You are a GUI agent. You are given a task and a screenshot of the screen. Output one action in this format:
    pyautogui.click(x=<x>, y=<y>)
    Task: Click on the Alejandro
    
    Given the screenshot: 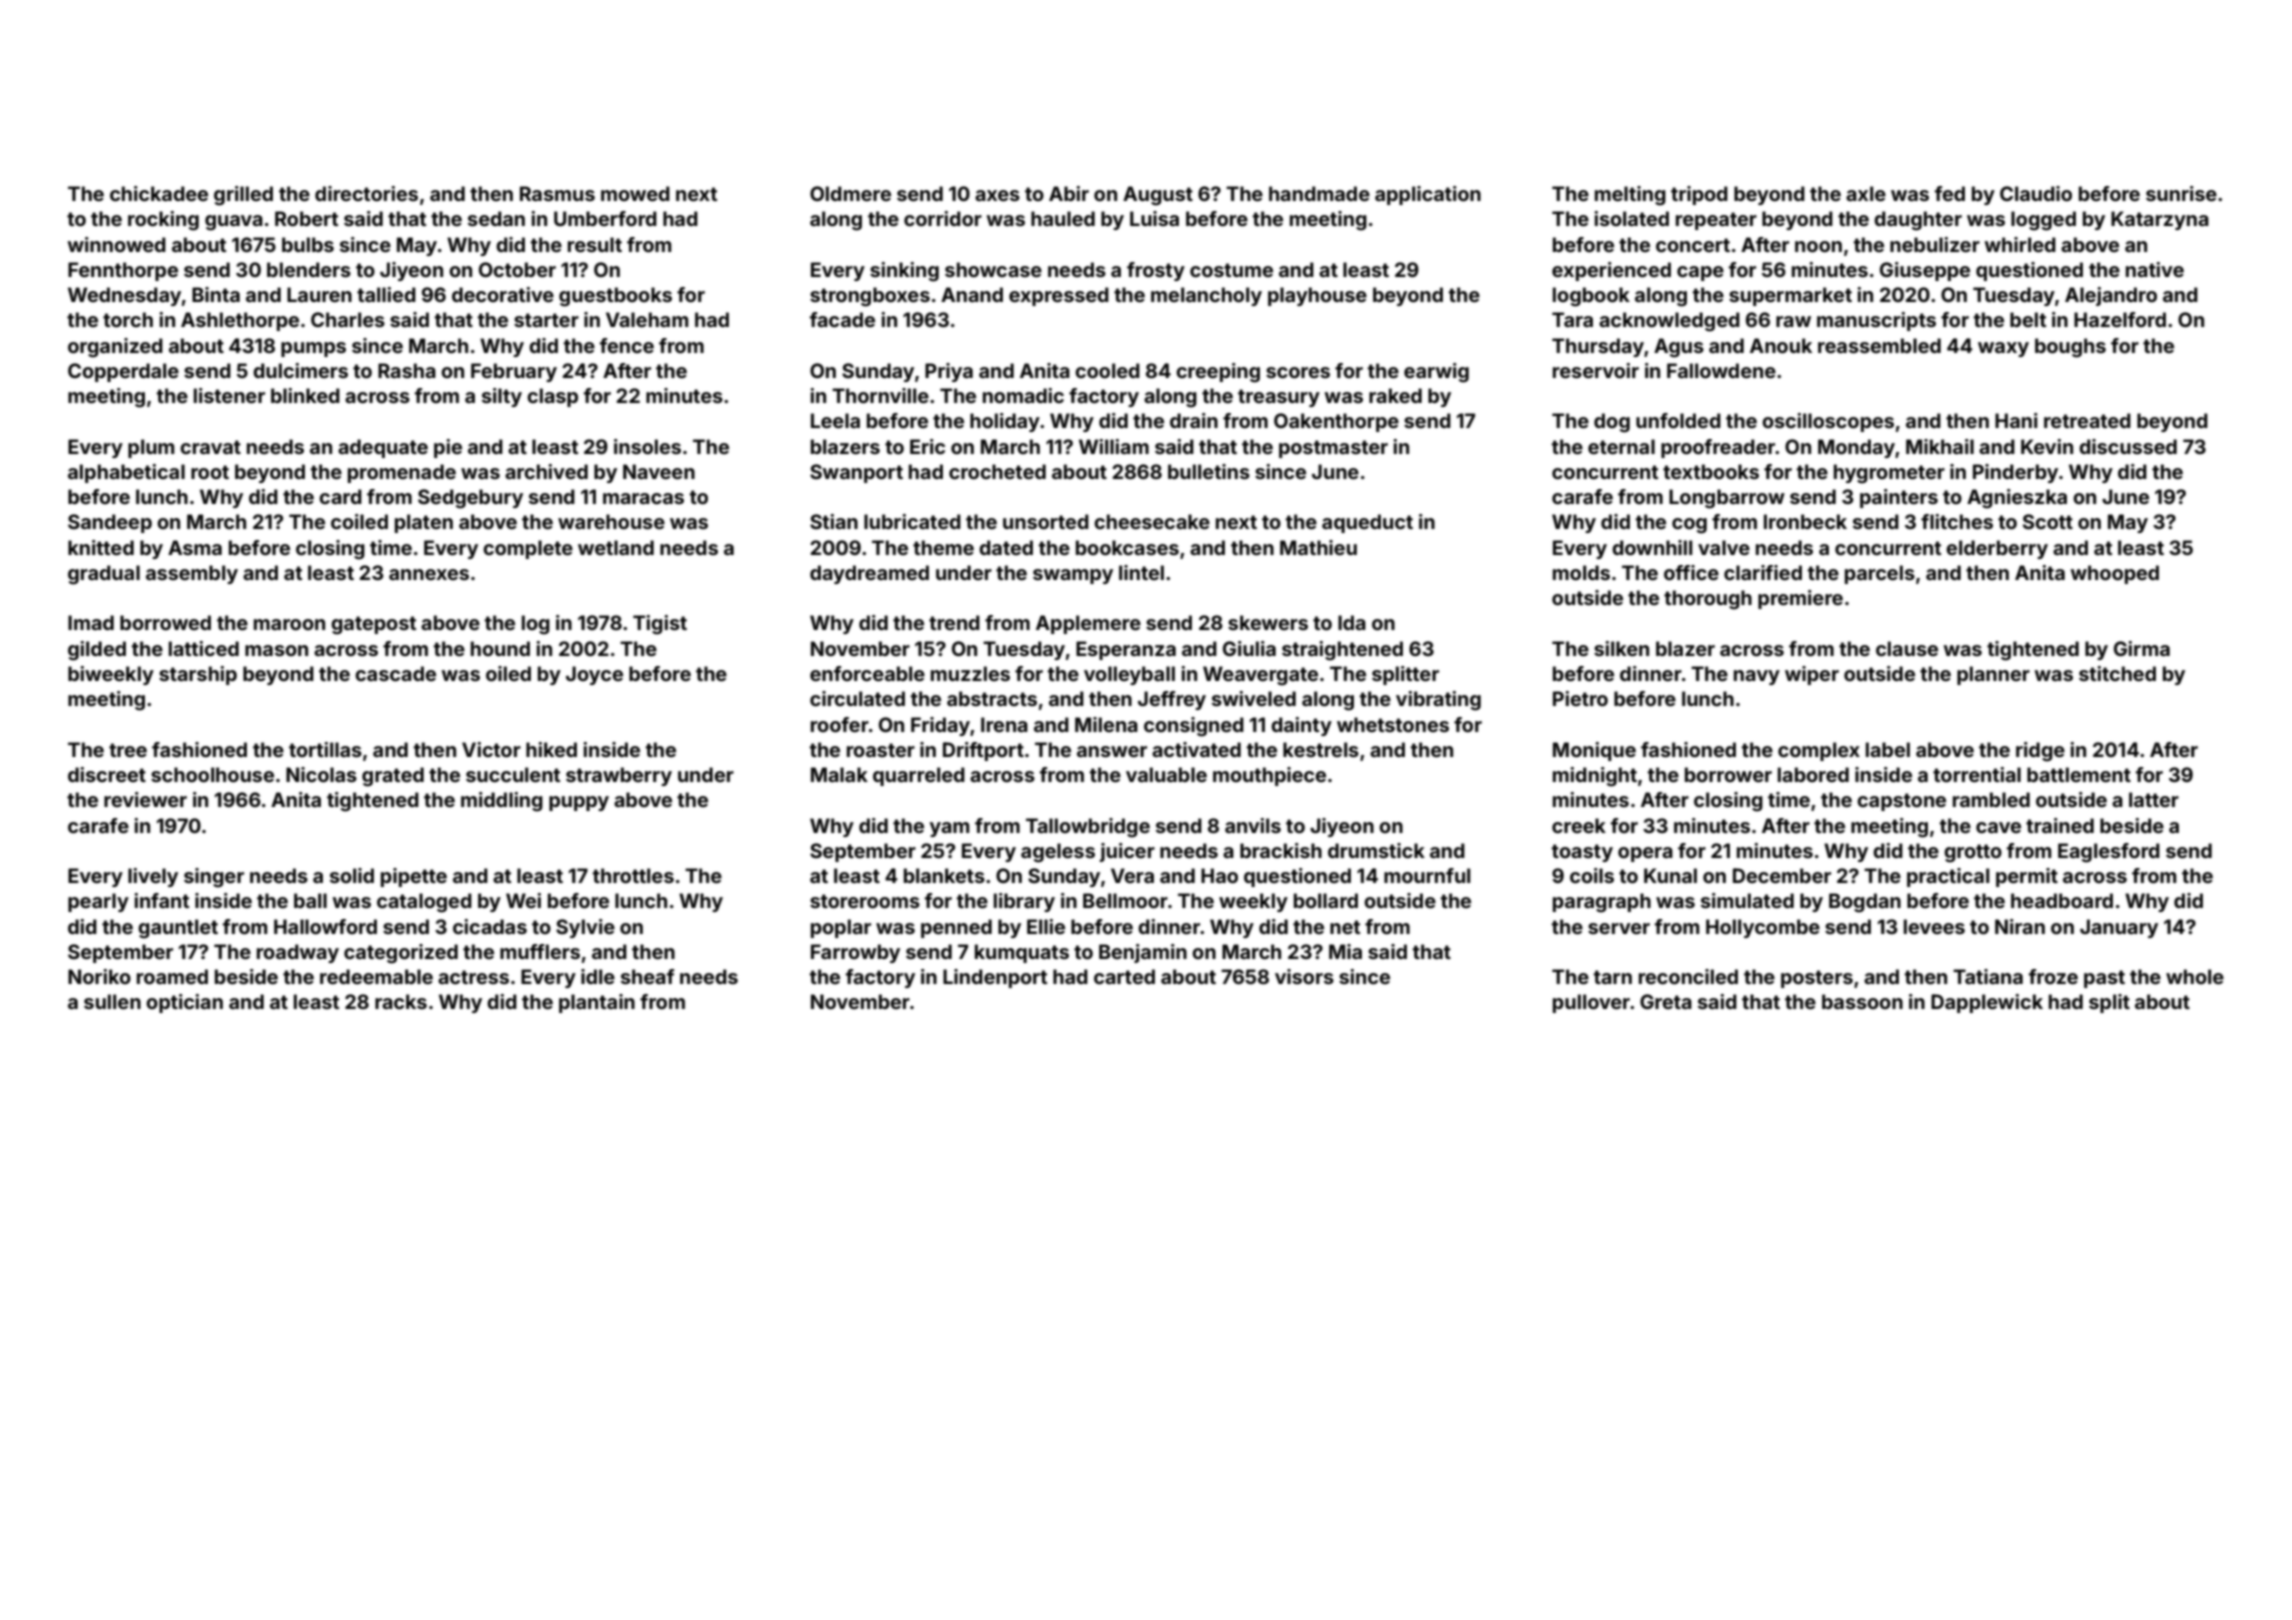 What is the action you would take?
    pyautogui.click(x=2111, y=296)
